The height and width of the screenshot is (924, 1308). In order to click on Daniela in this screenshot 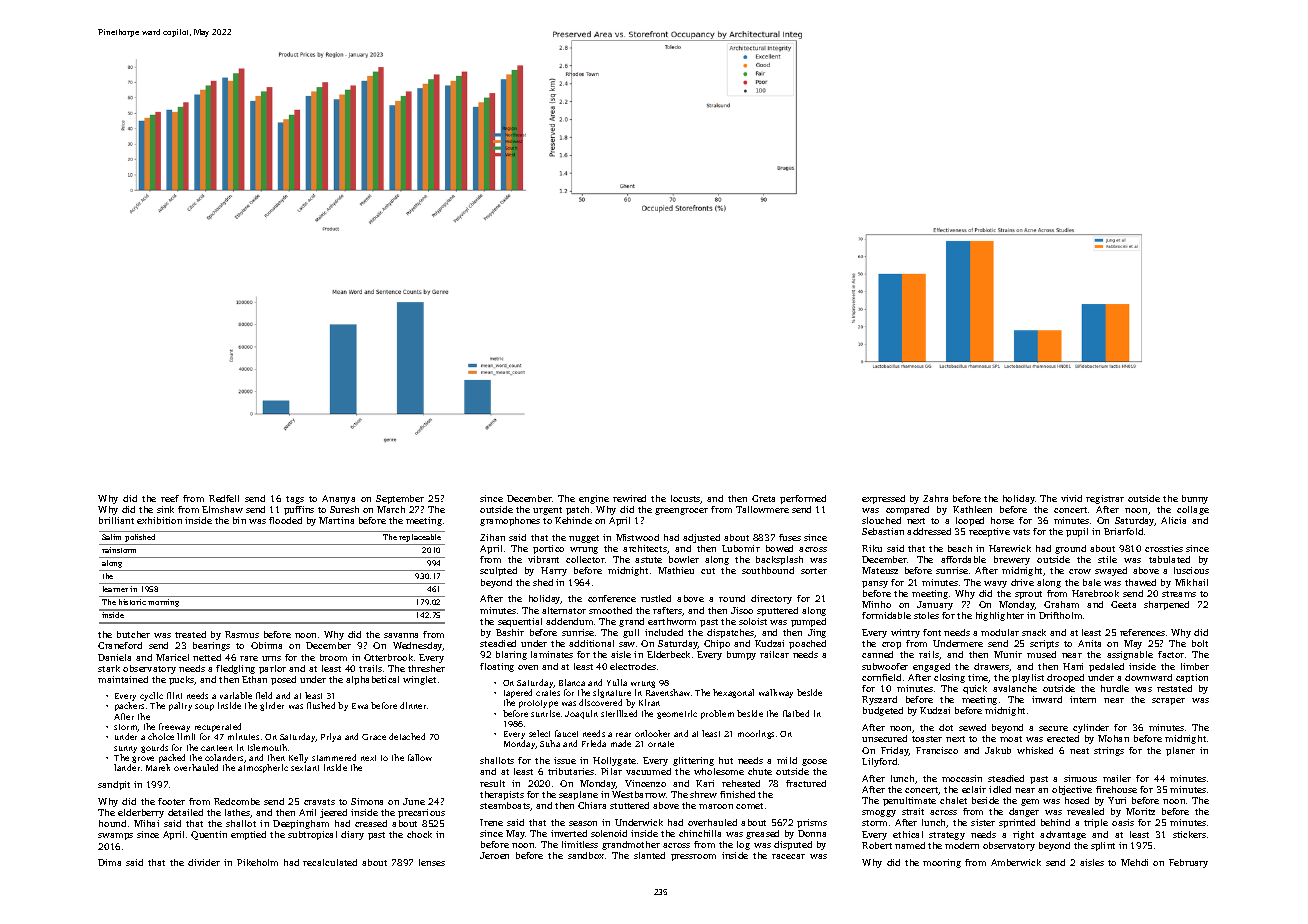, I will do `click(114, 657)`.
